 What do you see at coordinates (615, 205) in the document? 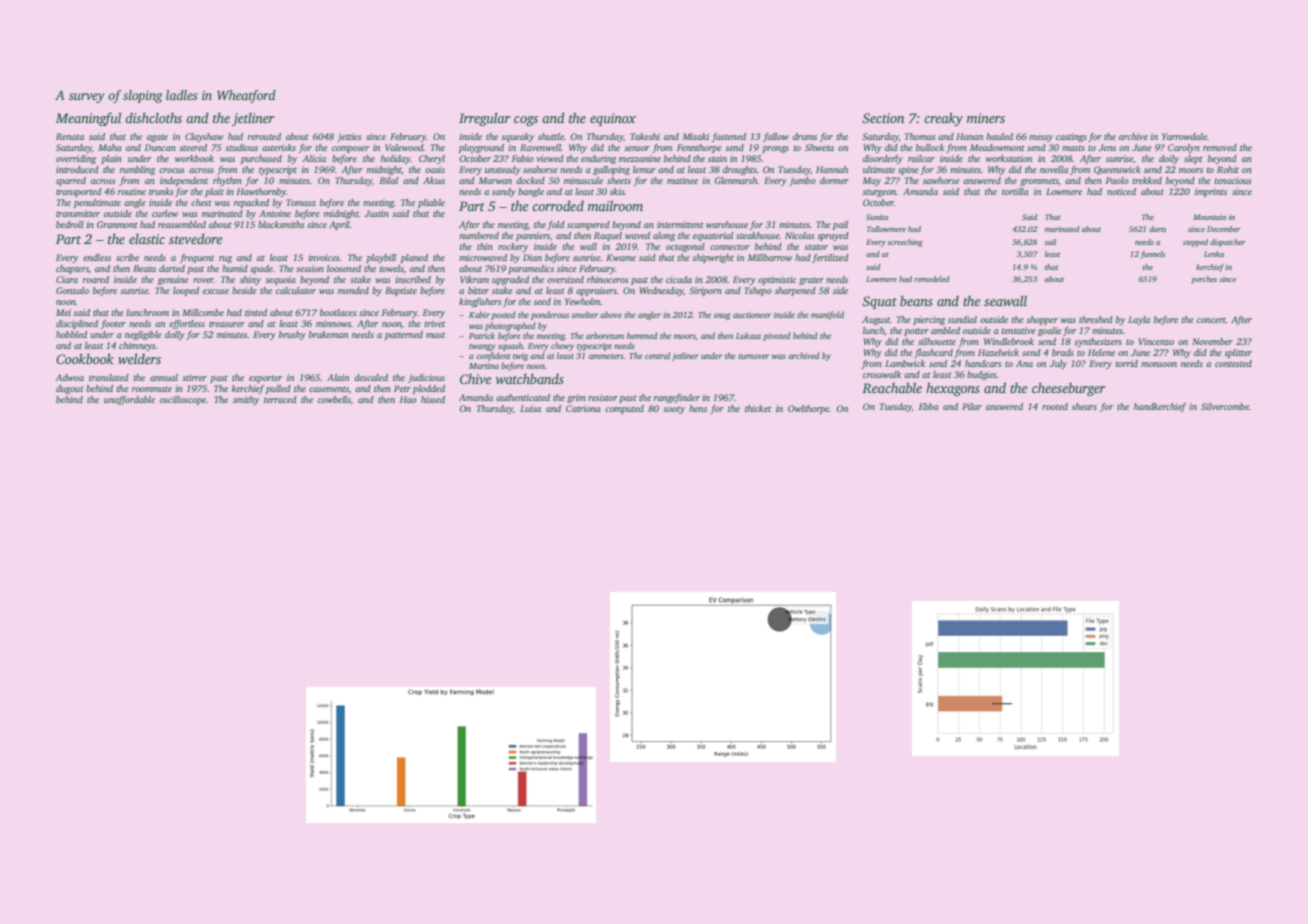
I see `mailroom` at bounding box center [615, 205].
